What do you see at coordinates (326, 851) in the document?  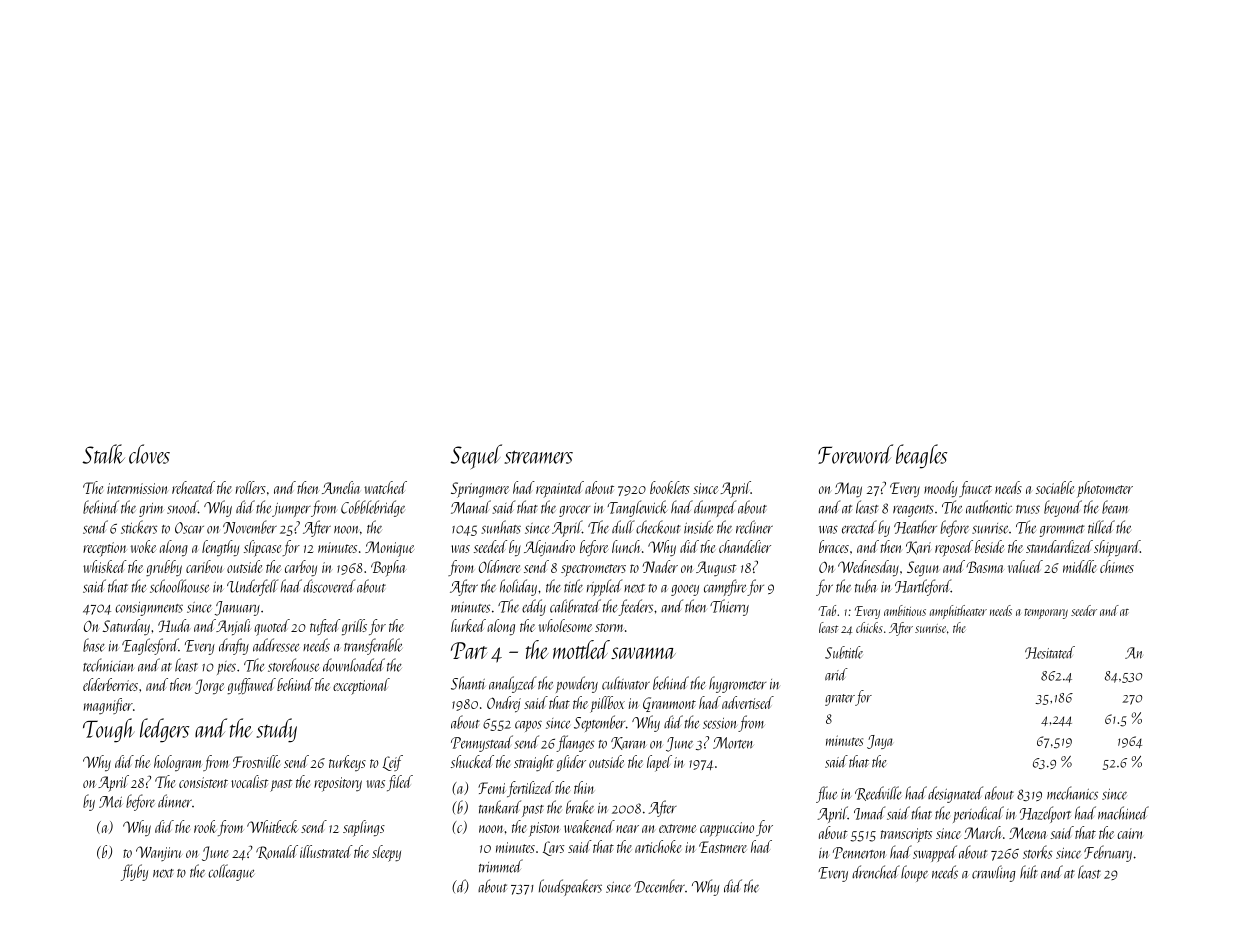 I see `illustrated` at bounding box center [326, 851].
